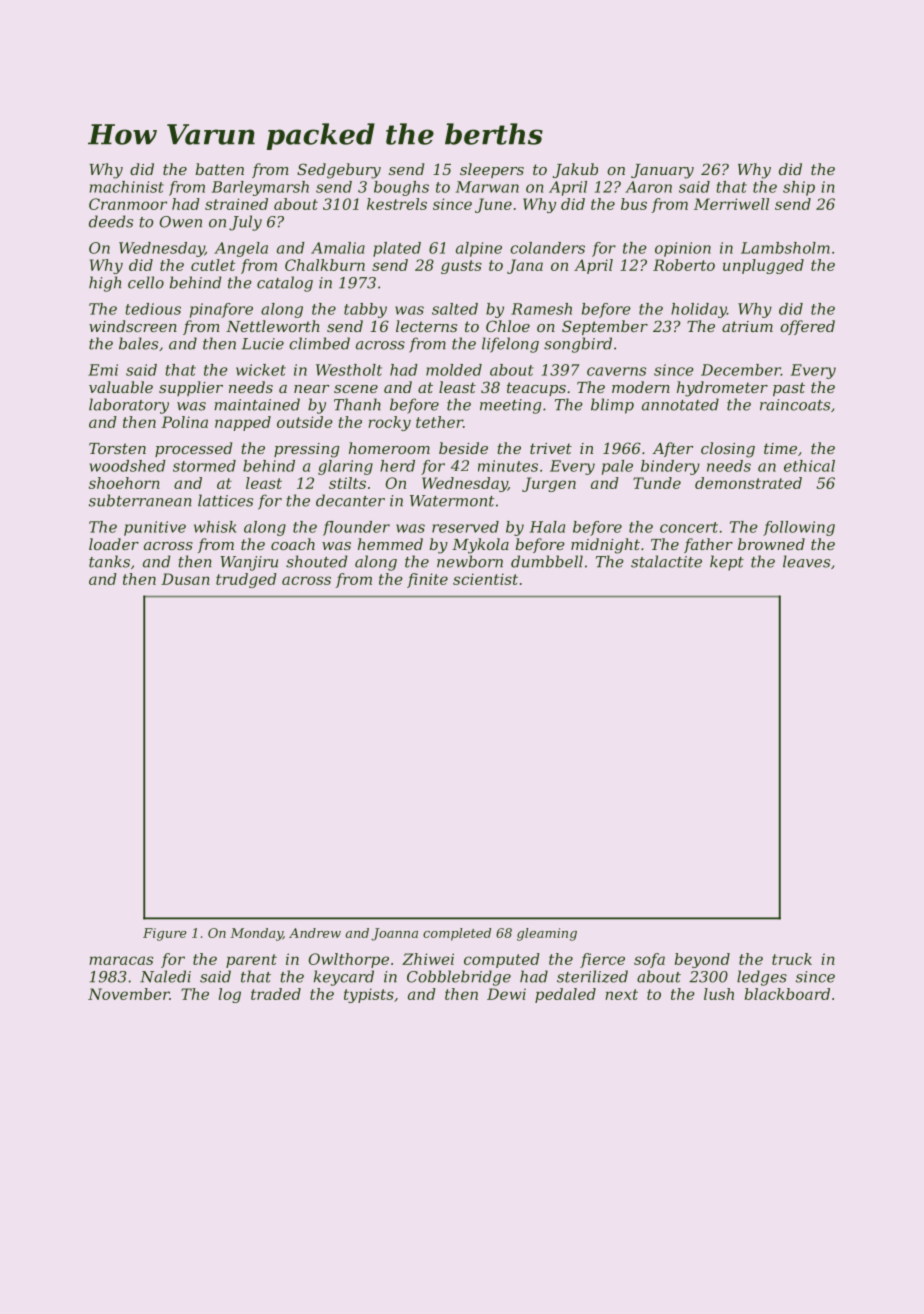  What do you see at coordinates (109, 561) in the screenshot?
I see `tanks` at bounding box center [109, 561].
